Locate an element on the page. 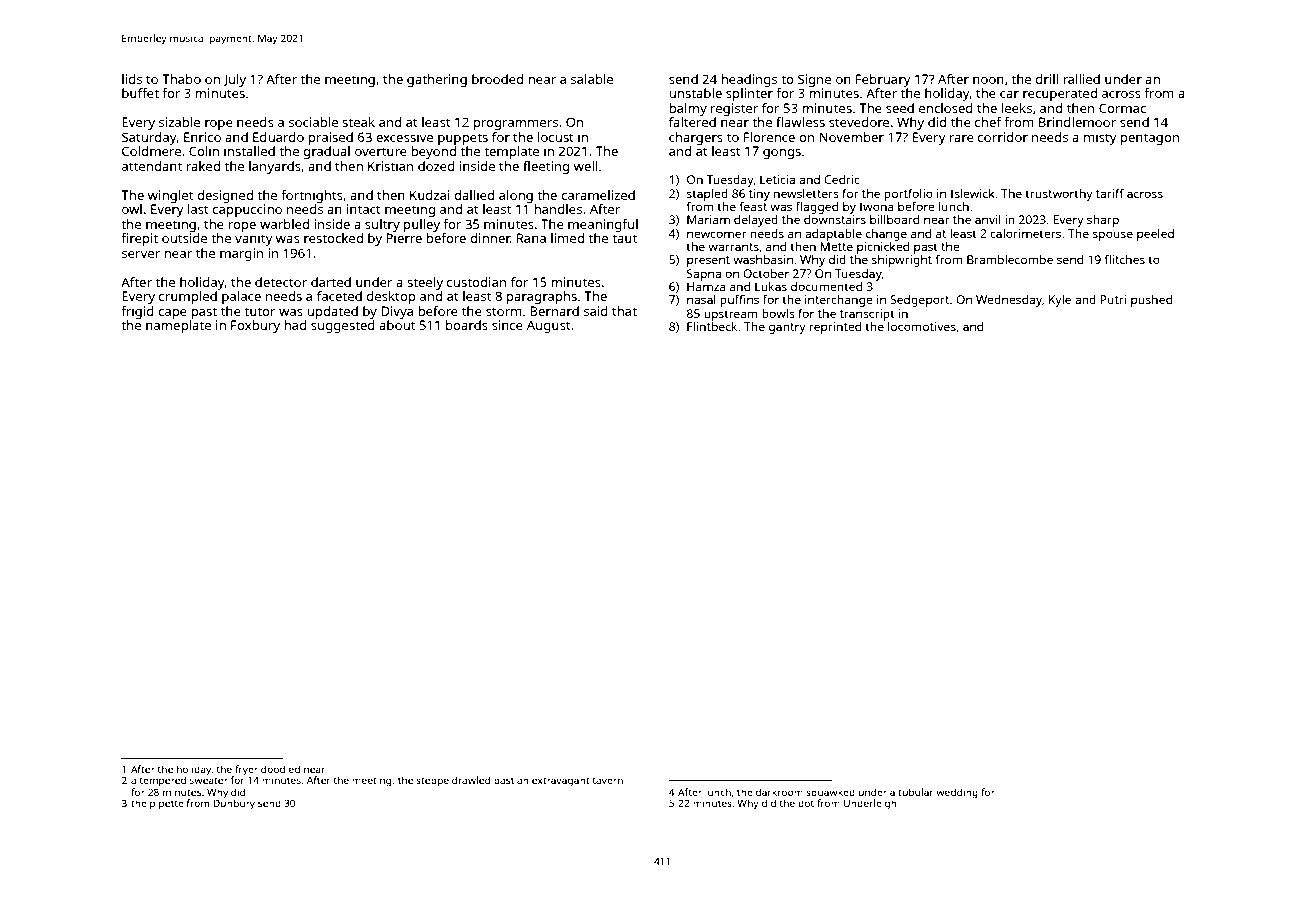  steppe is located at coordinates (432, 782).
